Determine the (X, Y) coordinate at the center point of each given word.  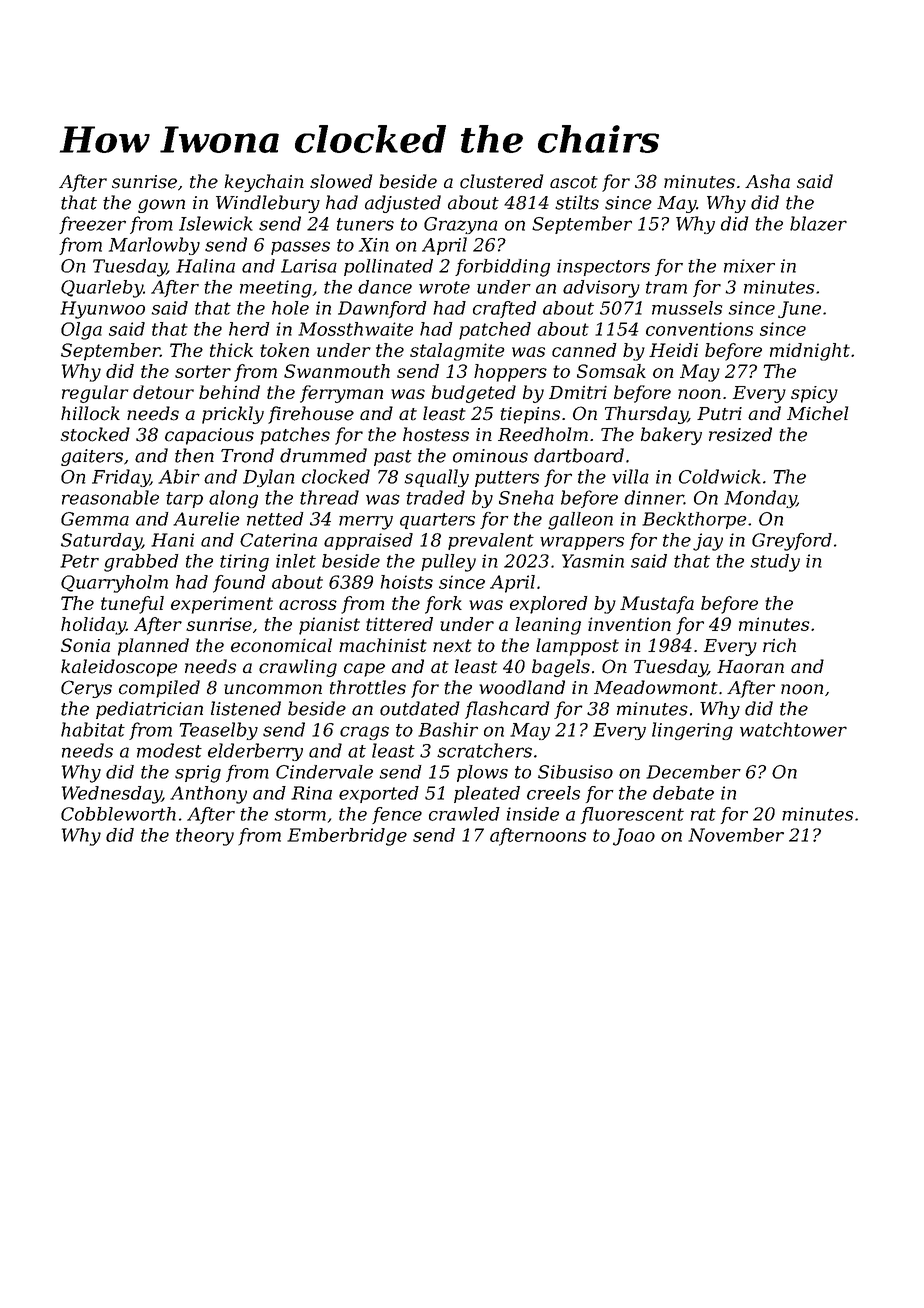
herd (249, 329)
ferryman (341, 394)
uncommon (273, 689)
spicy (814, 394)
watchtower (793, 729)
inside (533, 814)
